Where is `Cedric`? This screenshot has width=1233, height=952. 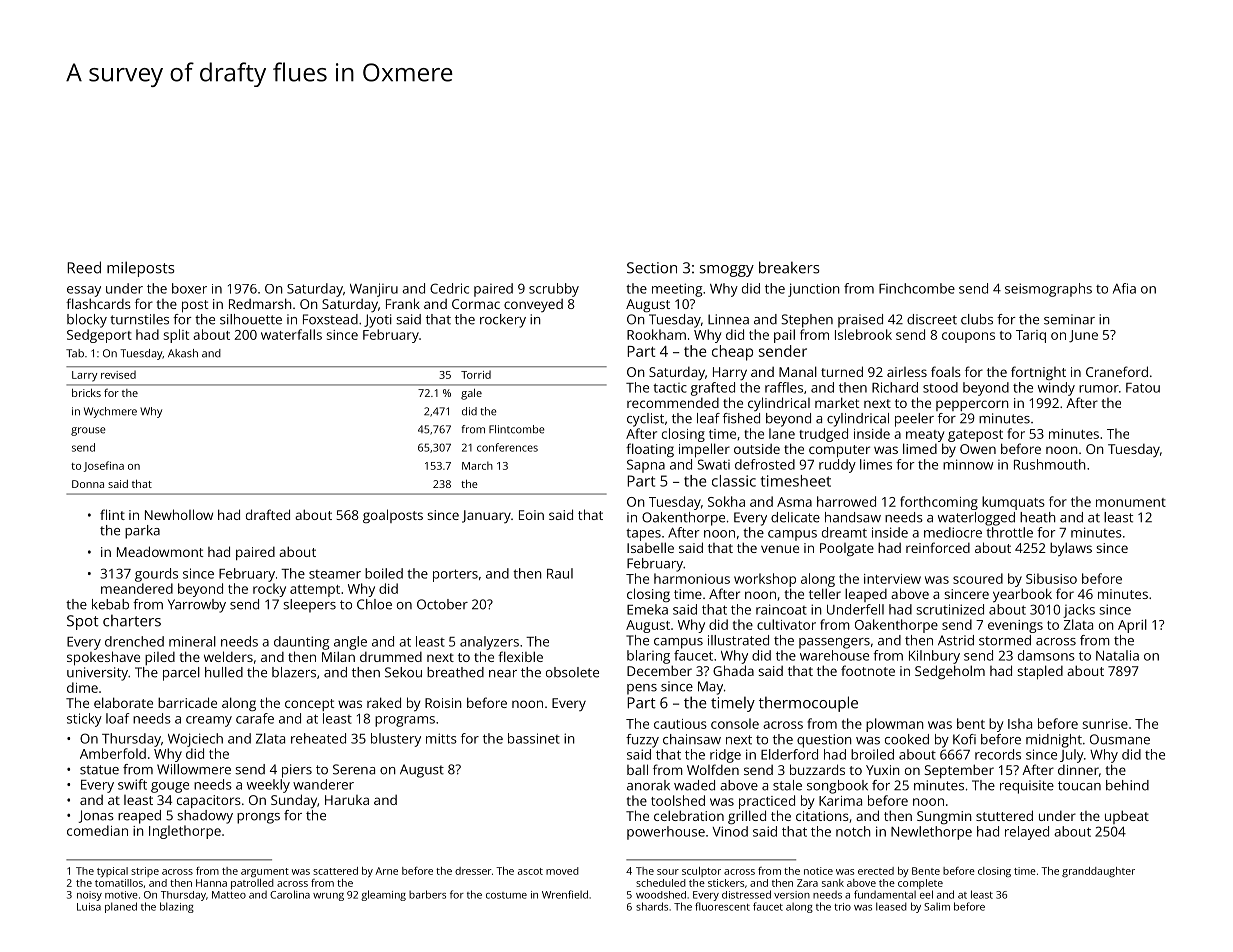
Cedric is located at coordinates (449, 288).
